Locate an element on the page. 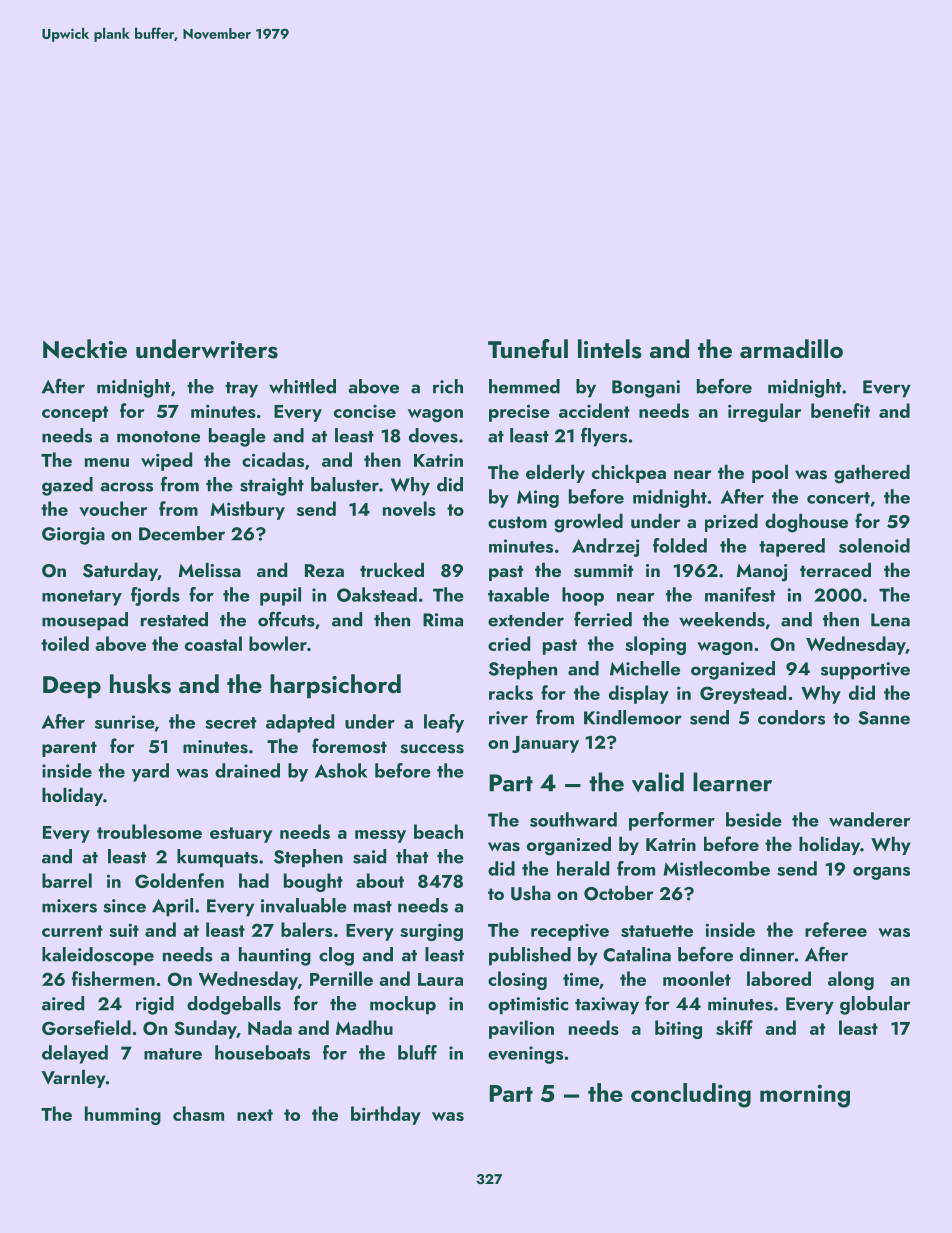  leafy is located at coordinates (444, 723).
